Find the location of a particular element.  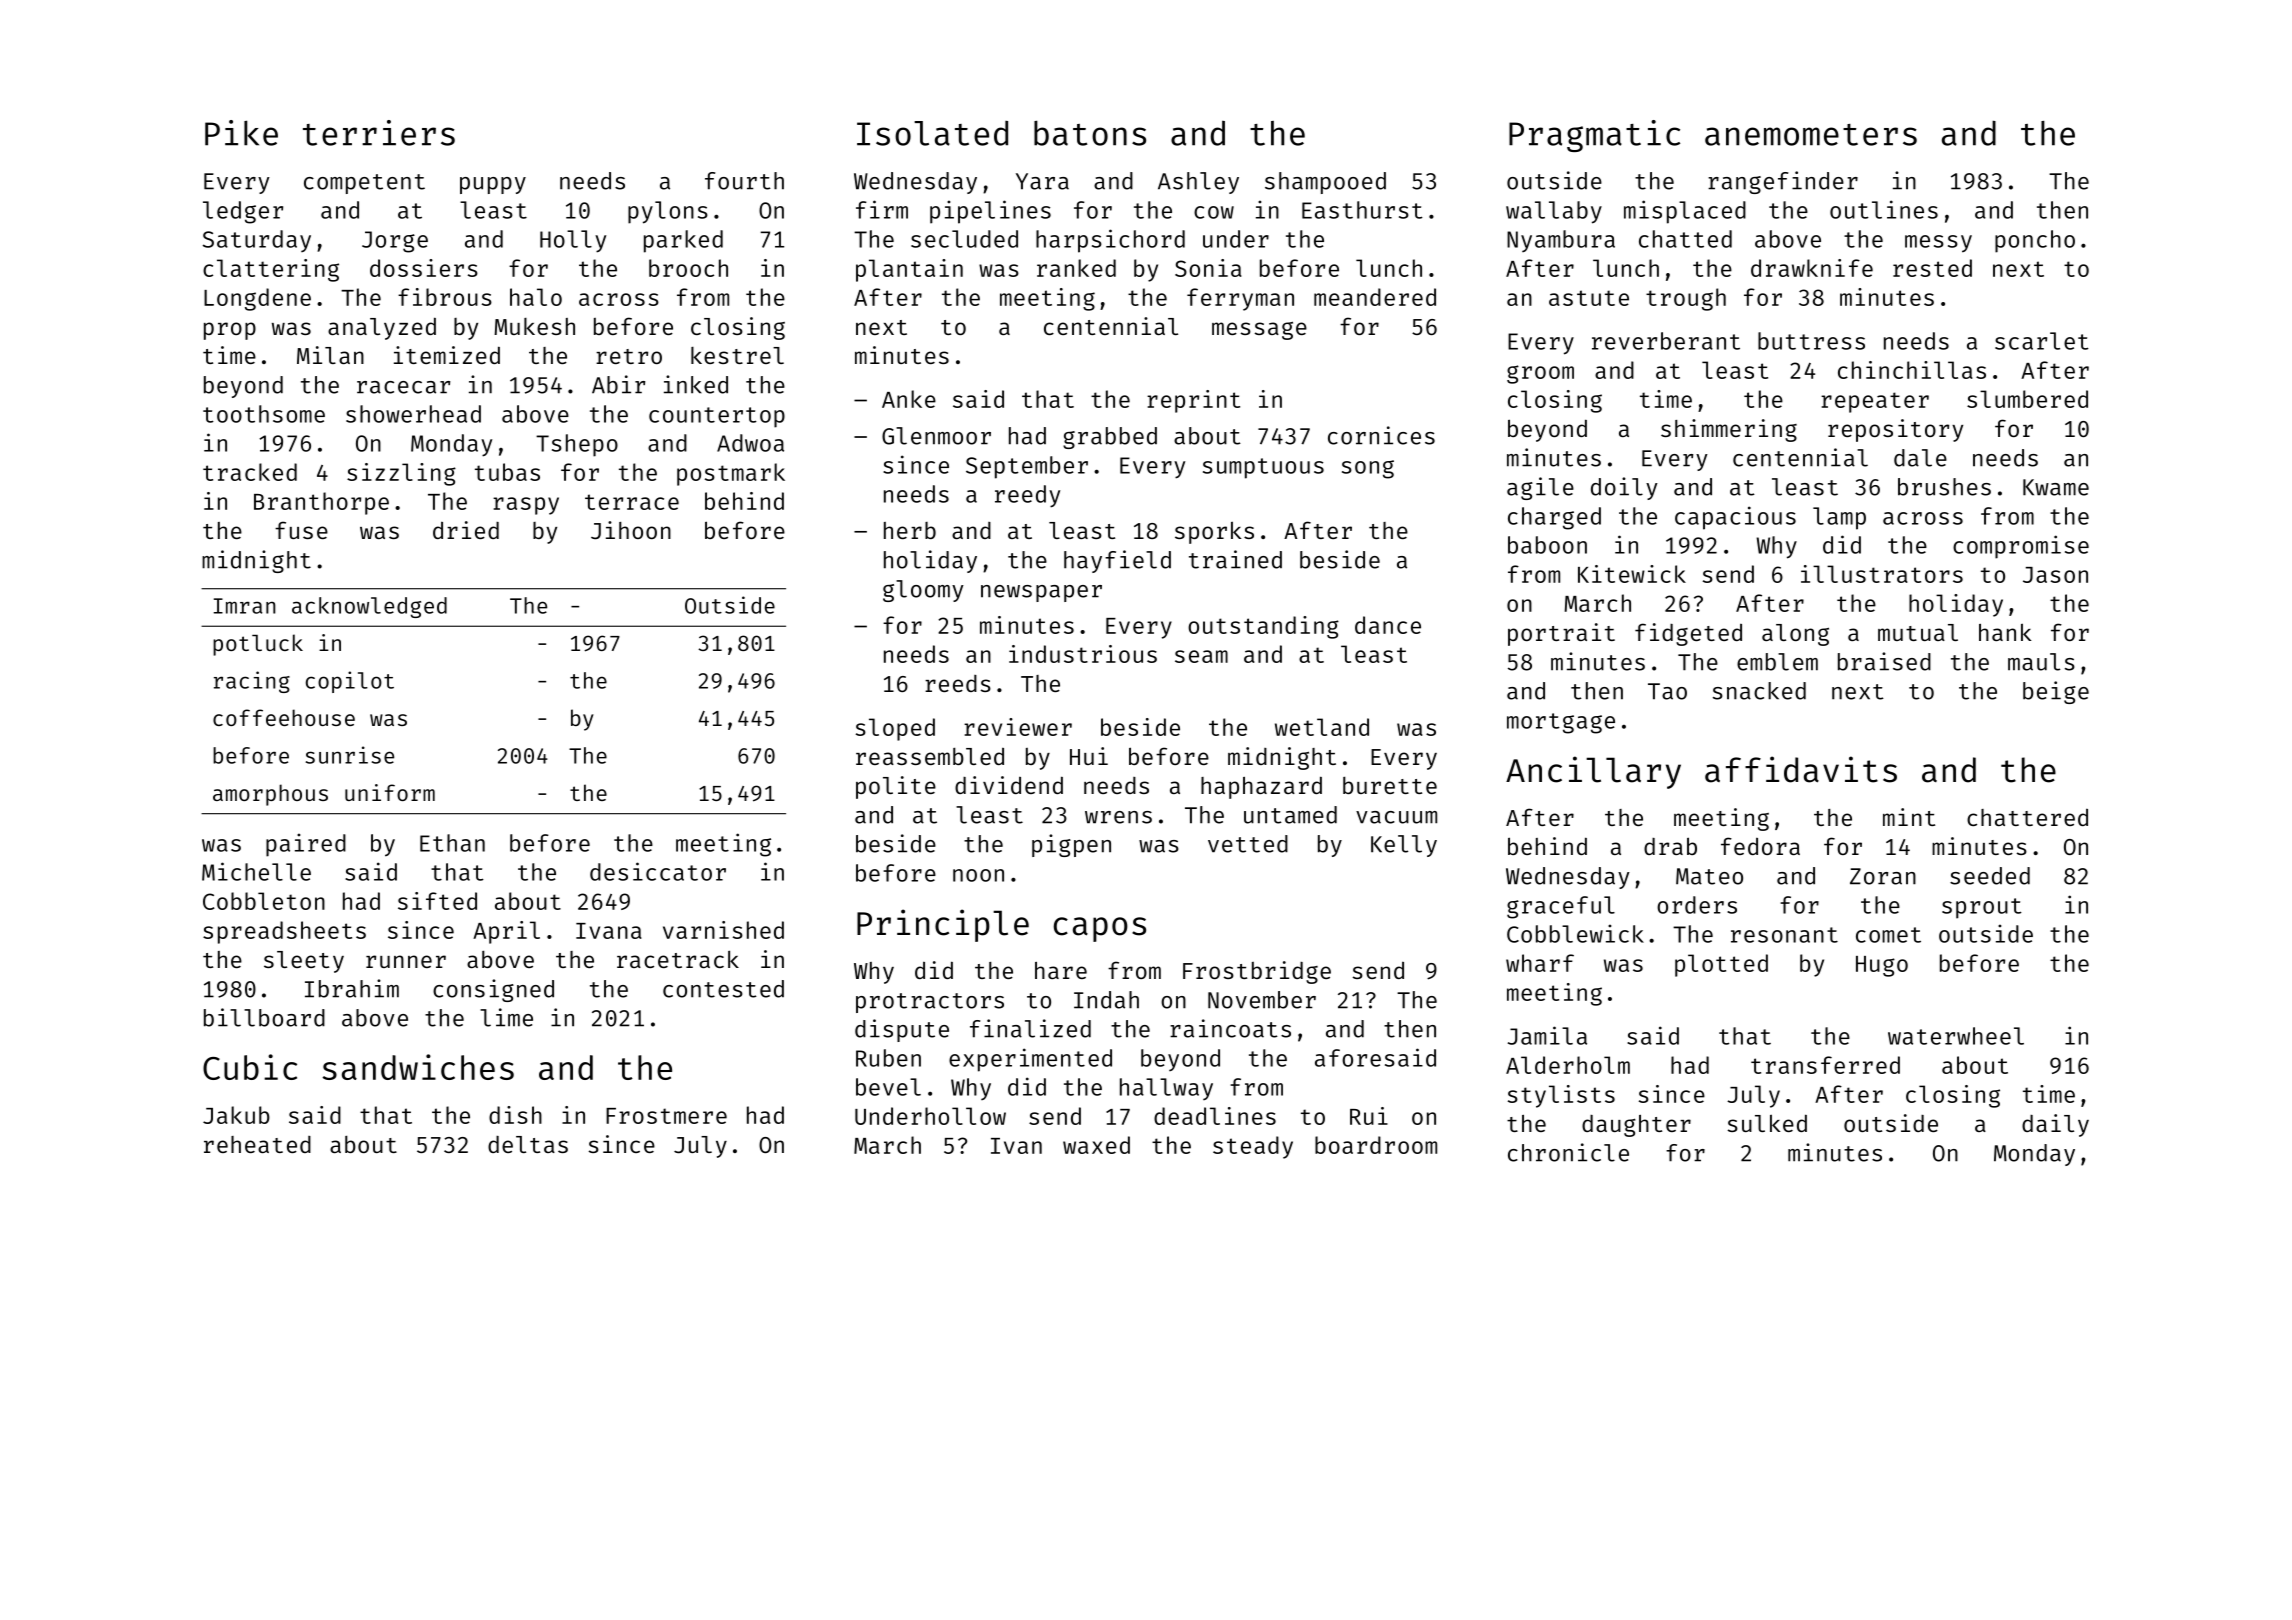

reviewer is located at coordinates (1018, 727).
